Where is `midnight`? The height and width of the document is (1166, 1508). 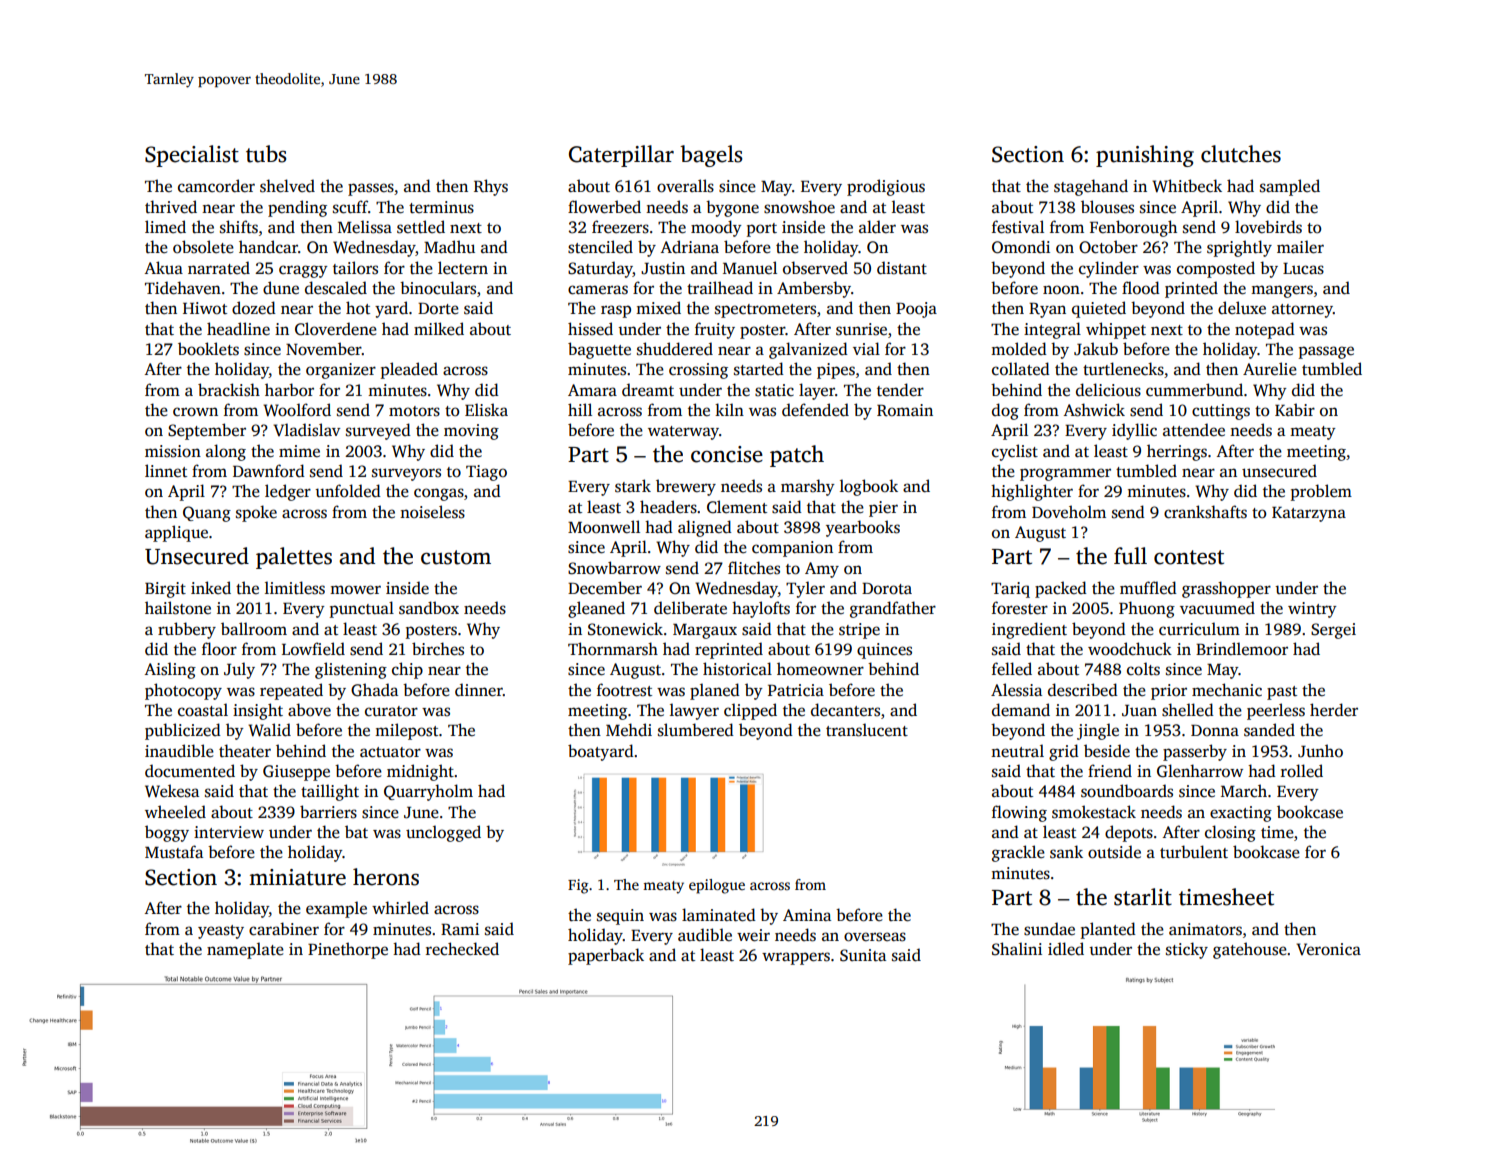
midnight is located at coordinates (420, 772).
